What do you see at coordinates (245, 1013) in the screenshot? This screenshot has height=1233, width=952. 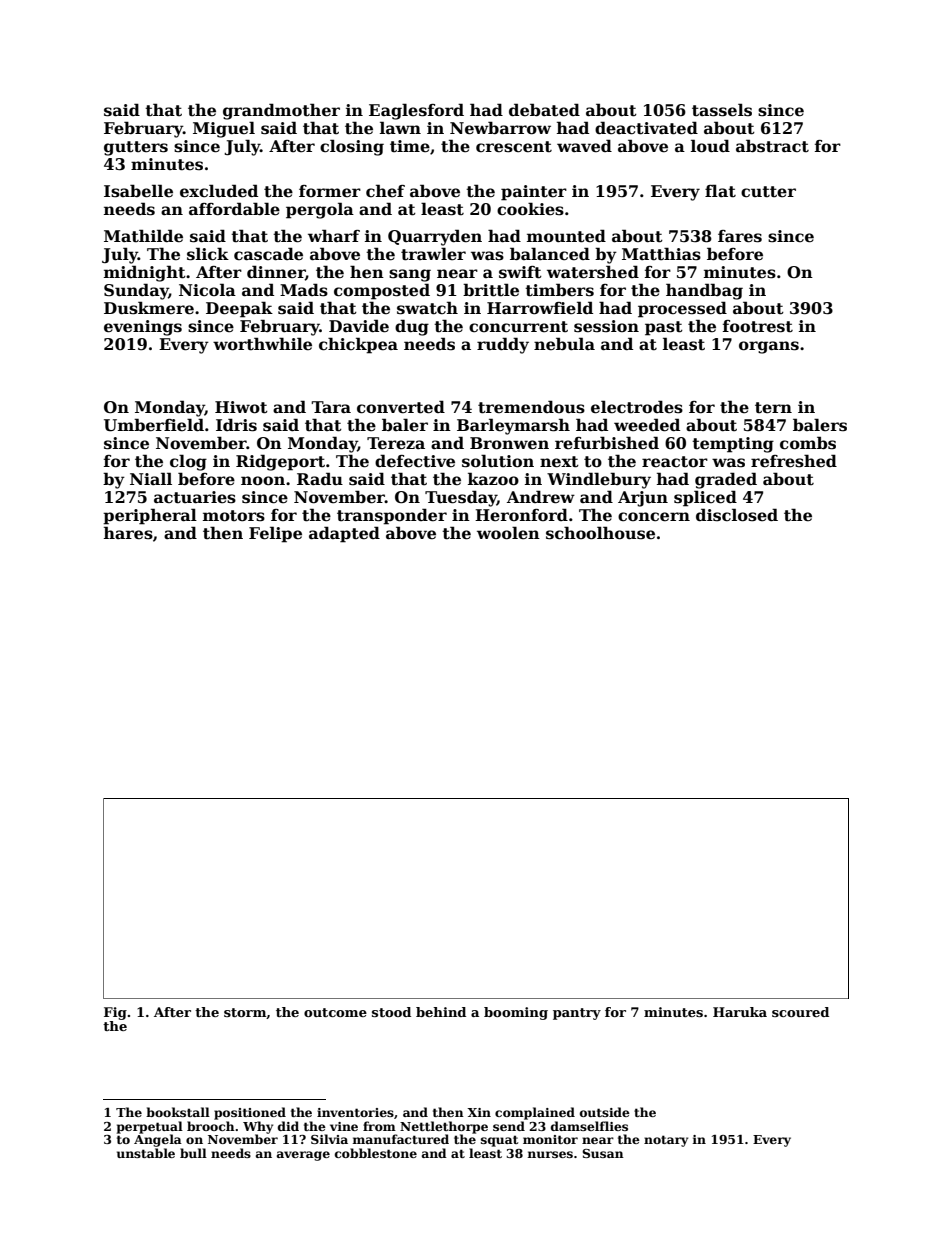 I see `storm` at bounding box center [245, 1013].
